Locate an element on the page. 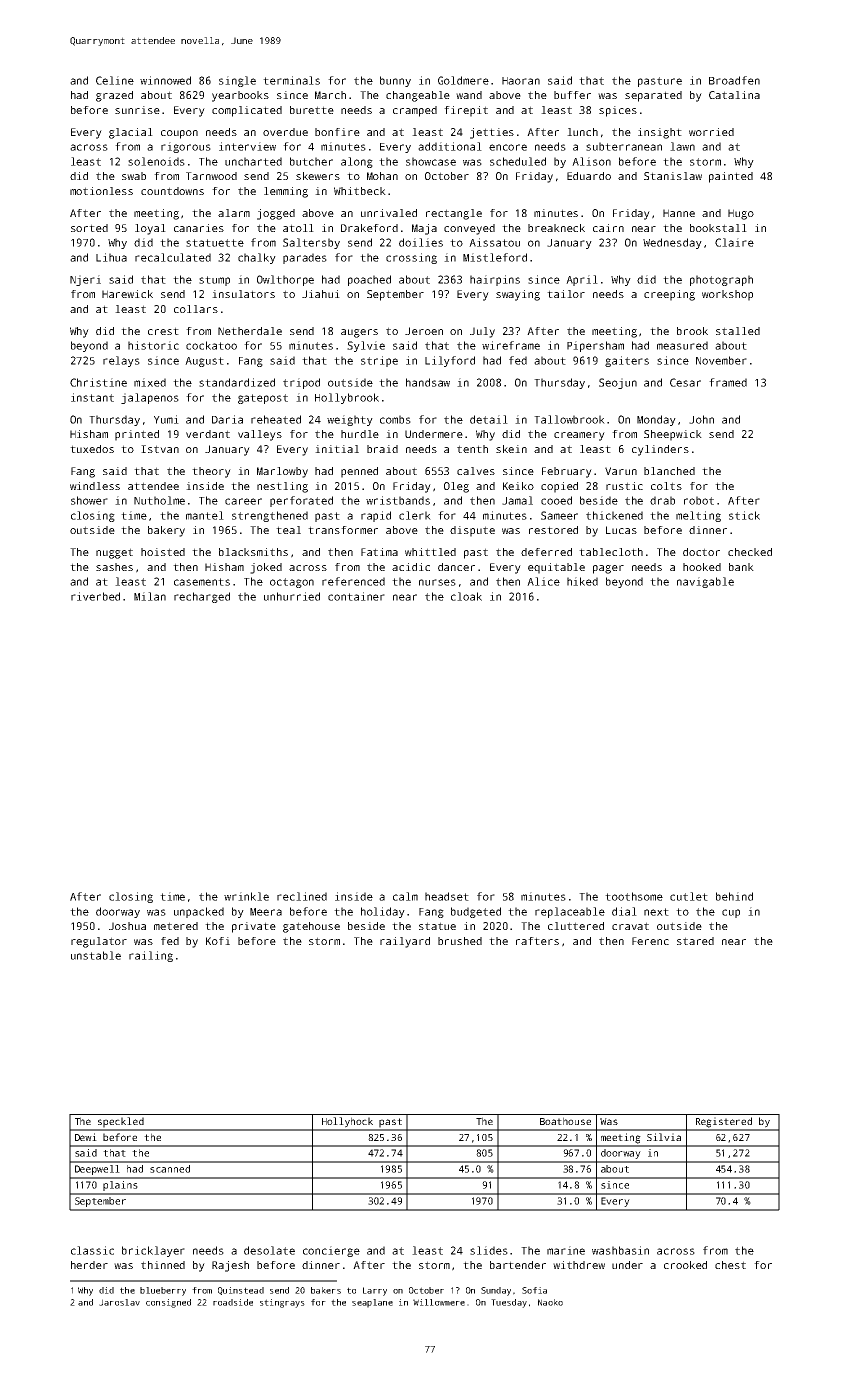  poached is located at coordinates (369, 280).
